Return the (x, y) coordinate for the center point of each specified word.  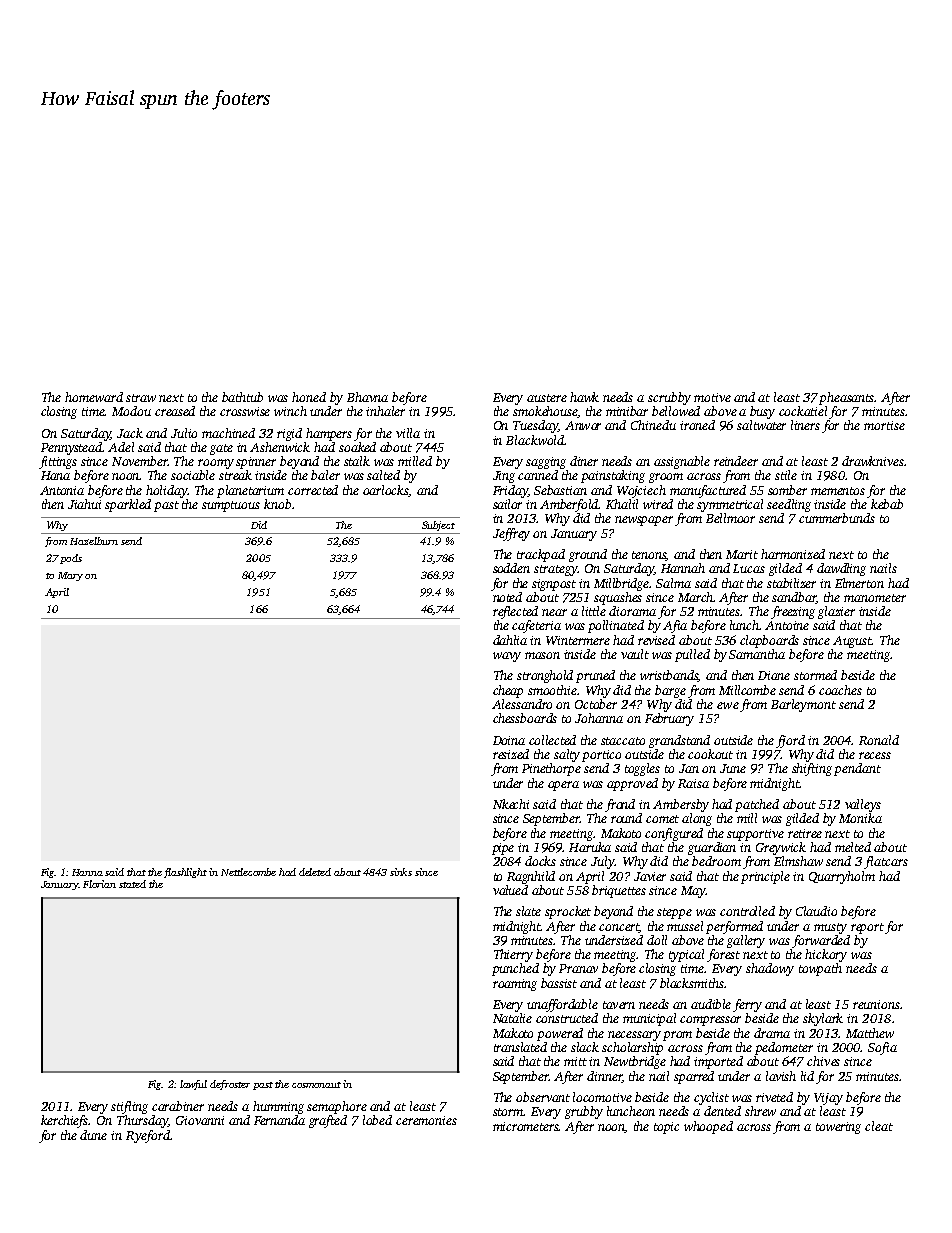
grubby (584, 1112)
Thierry (513, 955)
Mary (70, 576)
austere (547, 398)
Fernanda (279, 1120)
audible (711, 1004)
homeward (94, 397)
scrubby (669, 398)
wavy (507, 657)
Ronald (879, 740)
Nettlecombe (248, 872)
